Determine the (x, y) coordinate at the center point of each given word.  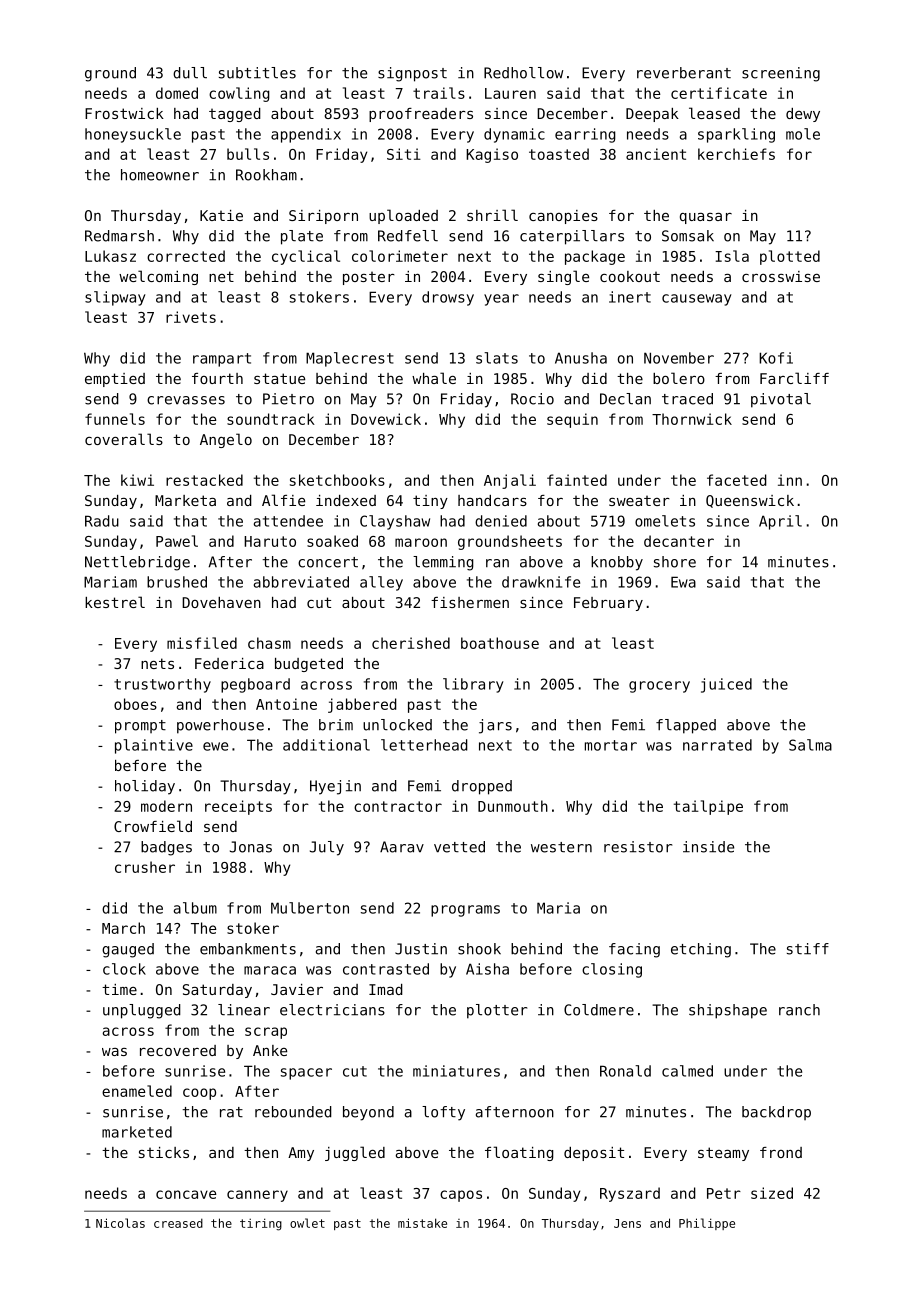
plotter (497, 1011)
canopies (563, 217)
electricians (332, 1010)
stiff (808, 949)
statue (279, 378)
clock (124, 969)
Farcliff (794, 378)
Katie (221, 215)
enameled (137, 1091)
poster (369, 278)
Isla (732, 256)
